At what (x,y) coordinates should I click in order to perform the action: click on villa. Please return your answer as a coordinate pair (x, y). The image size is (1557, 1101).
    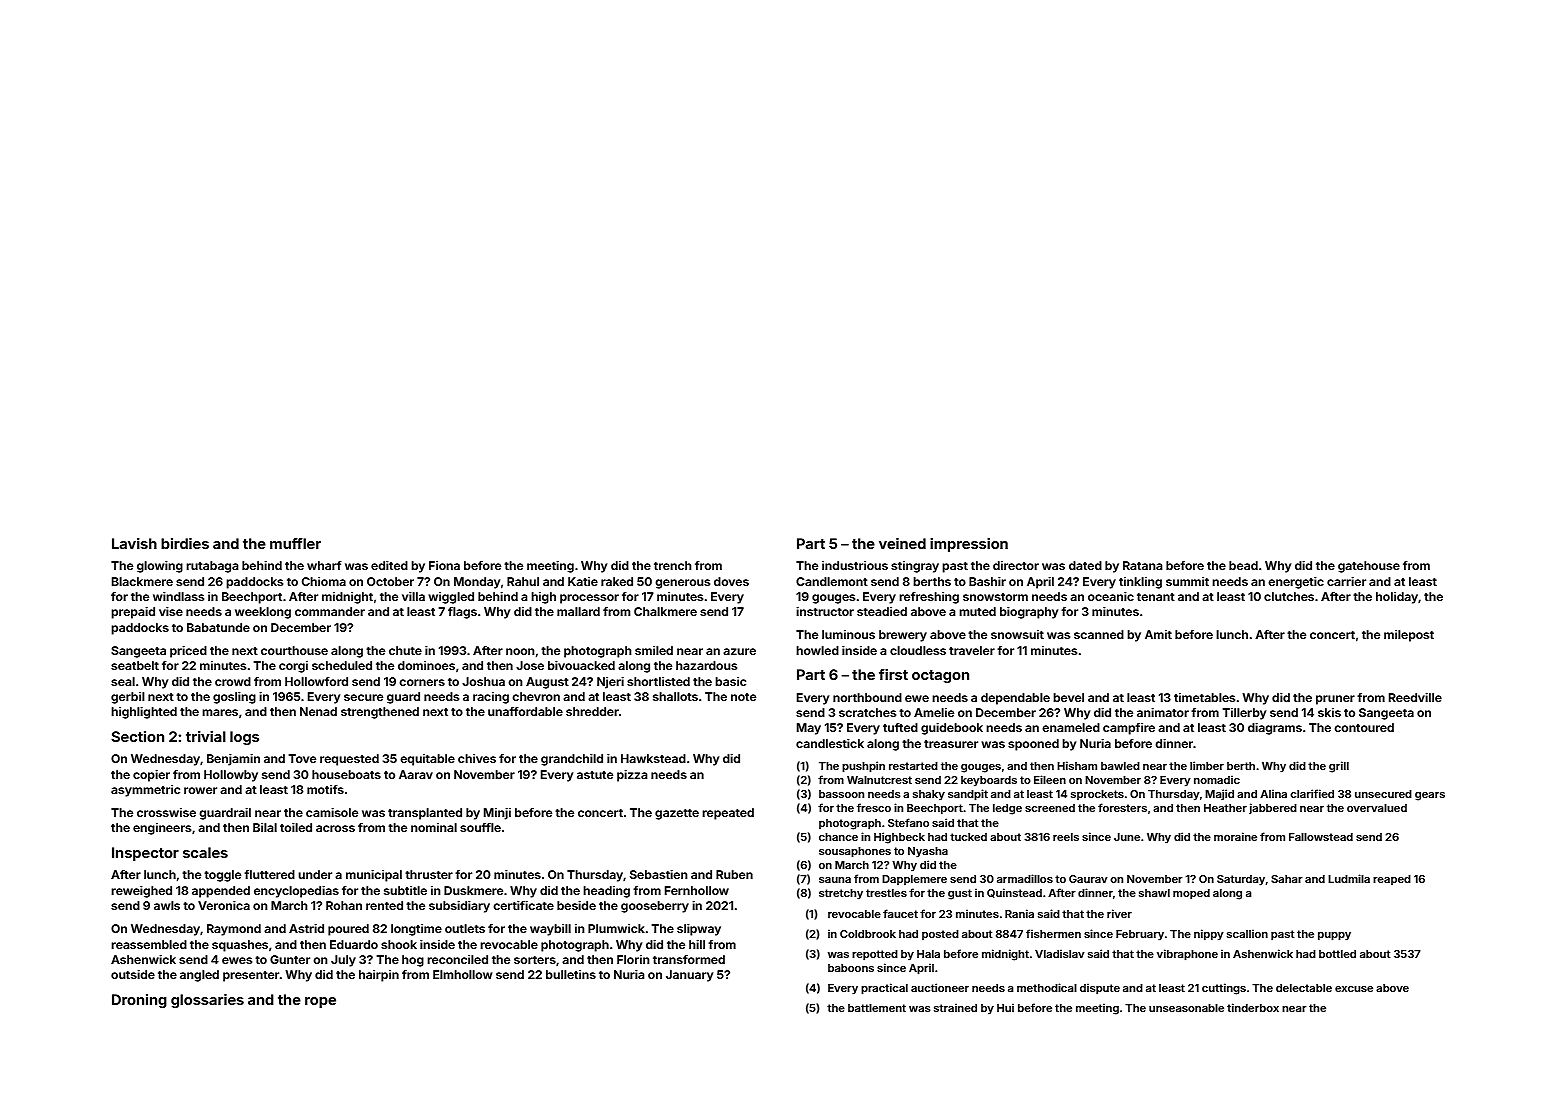
    Looking at the image, I should click on (413, 596).
